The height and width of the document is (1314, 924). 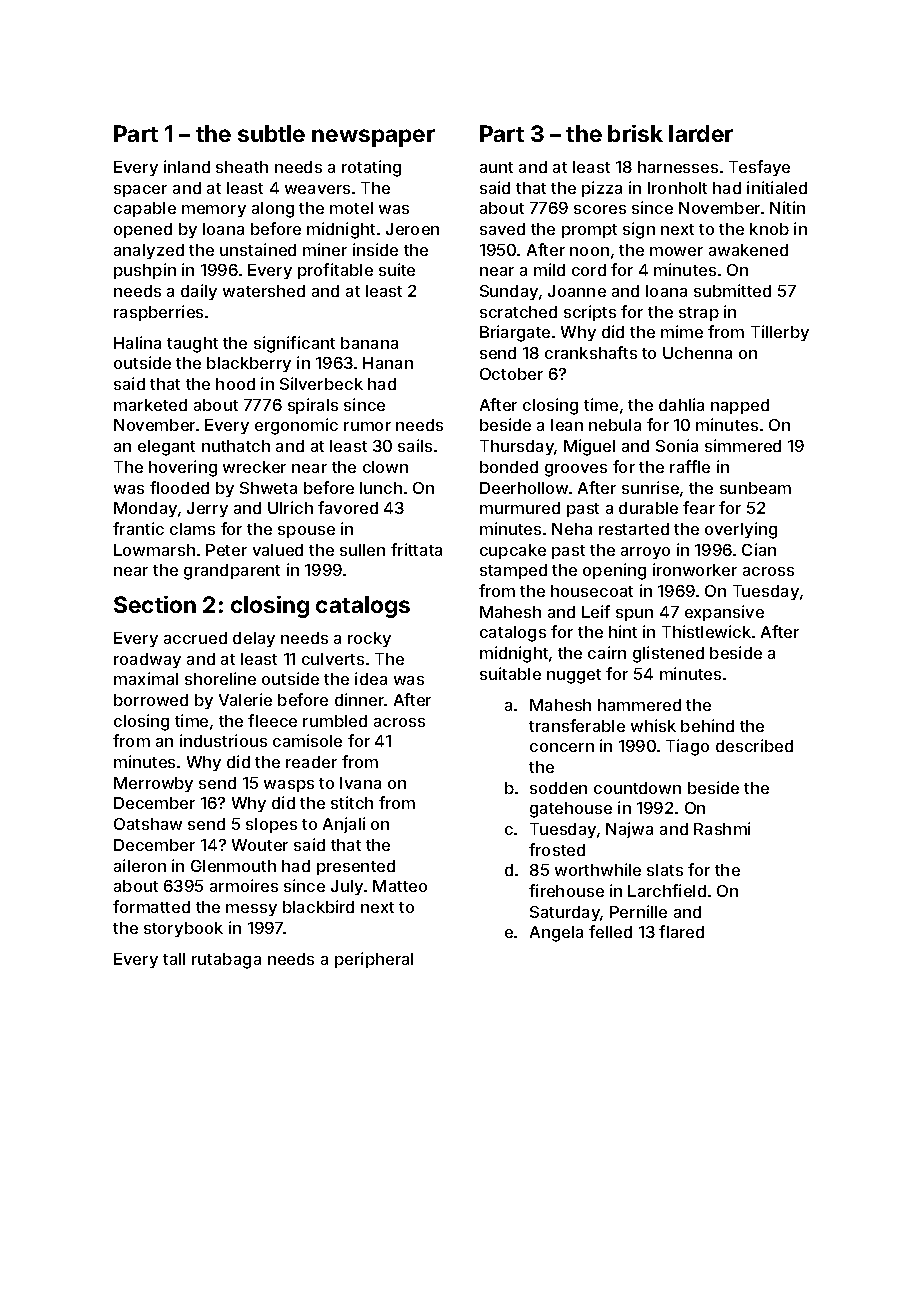 I want to click on taught, so click(x=192, y=345).
